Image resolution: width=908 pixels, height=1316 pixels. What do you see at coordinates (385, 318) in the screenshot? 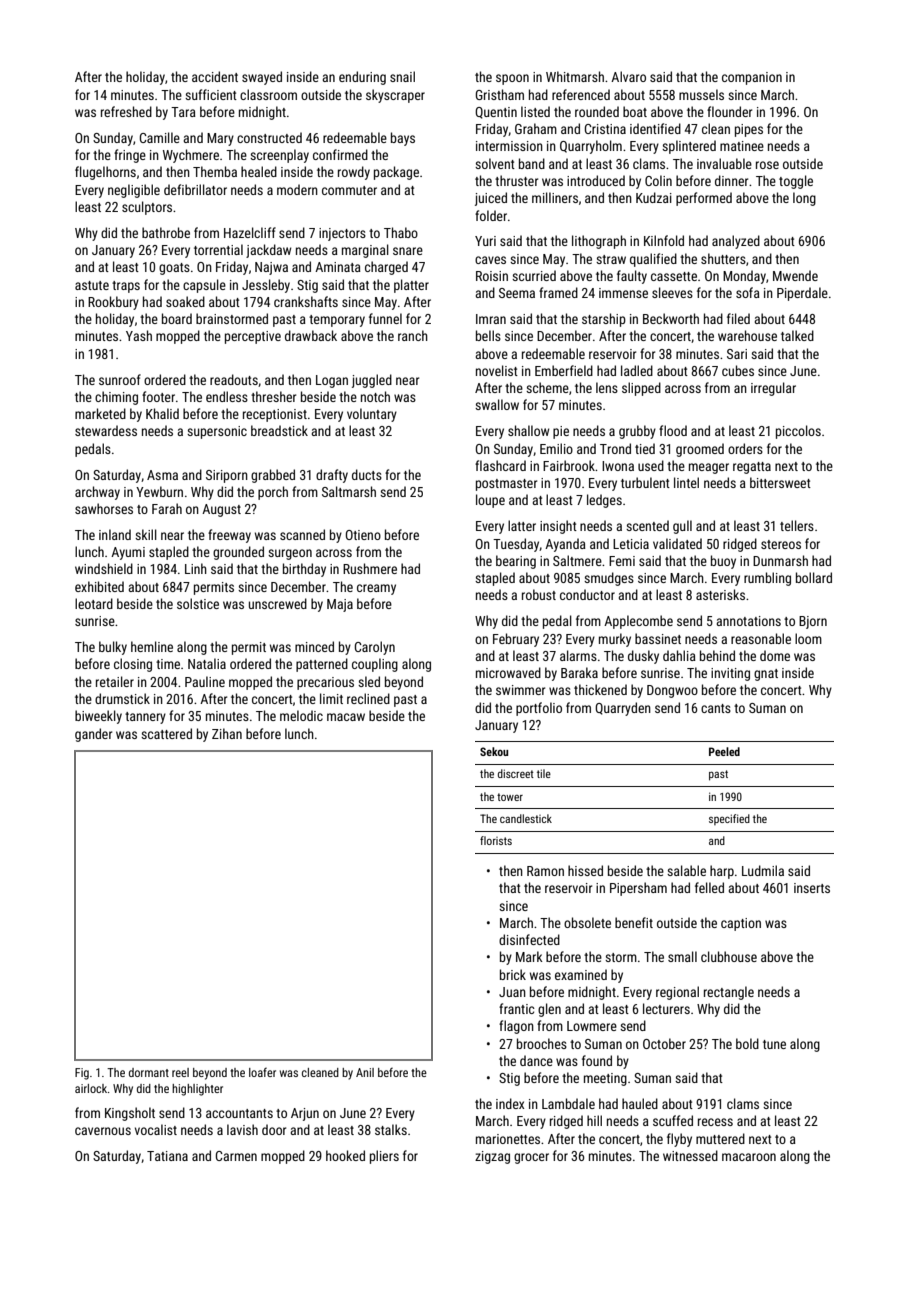
I see `funnel` at bounding box center [385, 318].
